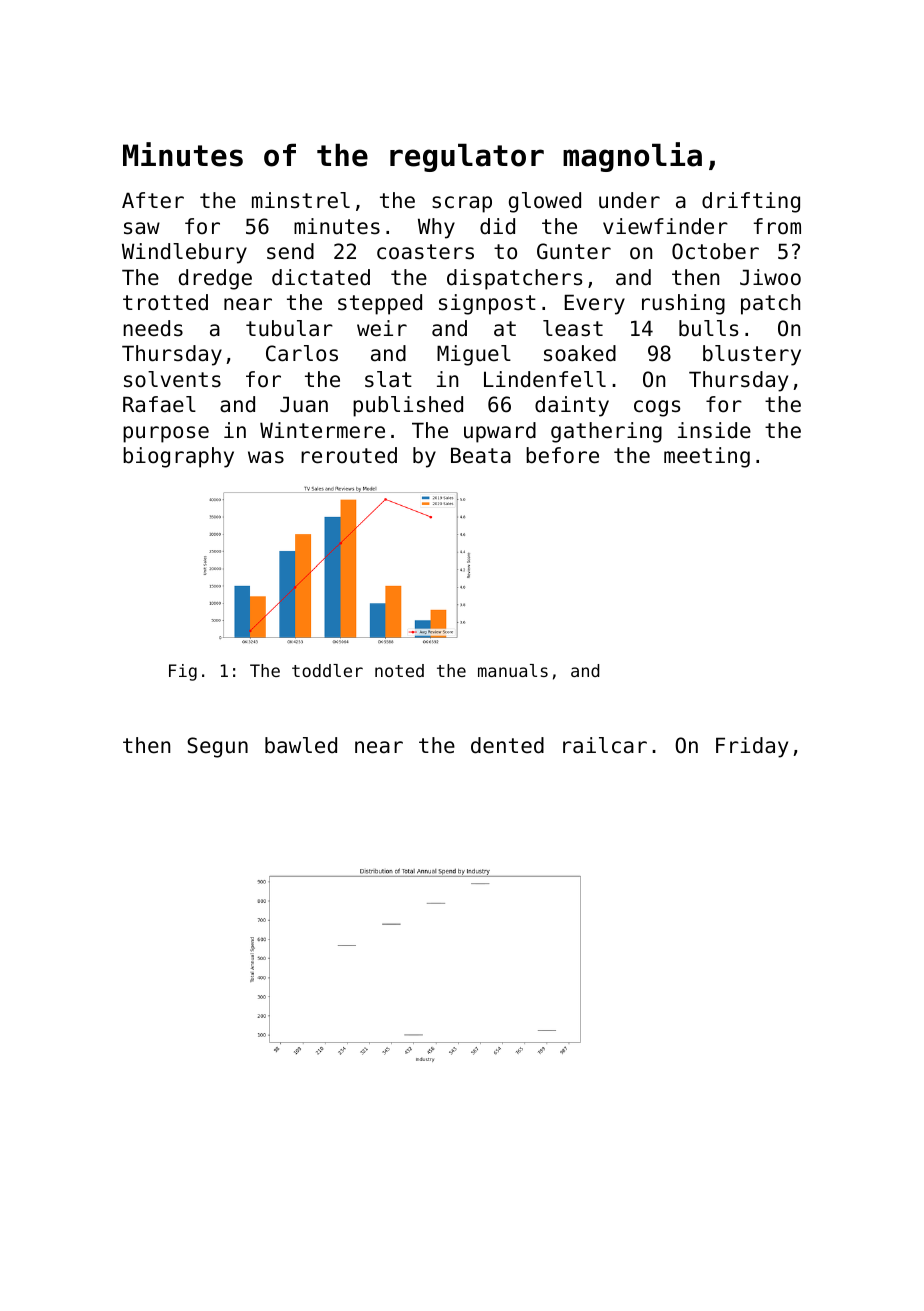 Image resolution: width=924 pixels, height=1311 pixels. What do you see at coordinates (217, 747) in the screenshot?
I see `Segun` at bounding box center [217, 747].
